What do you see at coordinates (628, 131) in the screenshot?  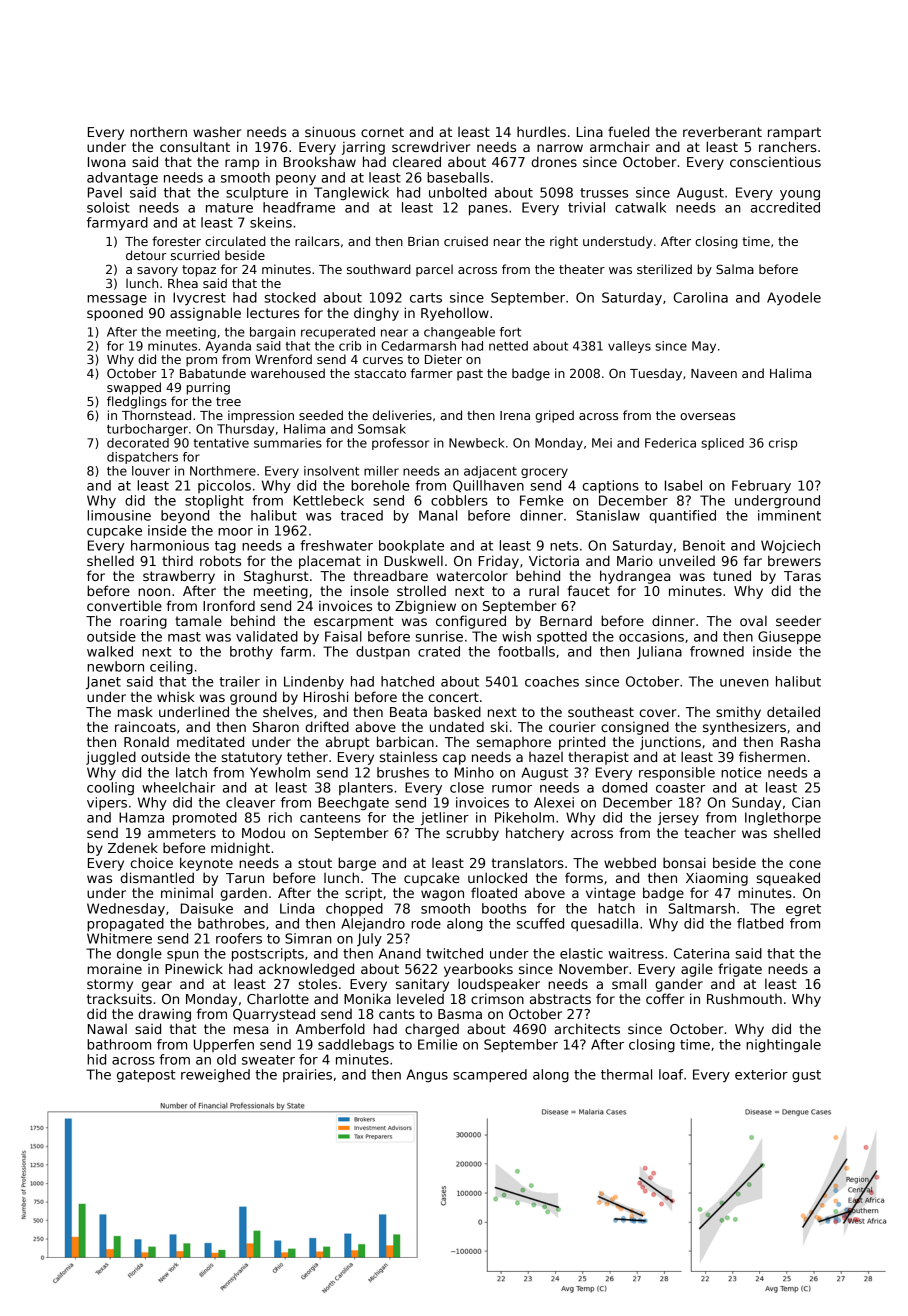 I see `fueled` at bounding box center [628, 131].
